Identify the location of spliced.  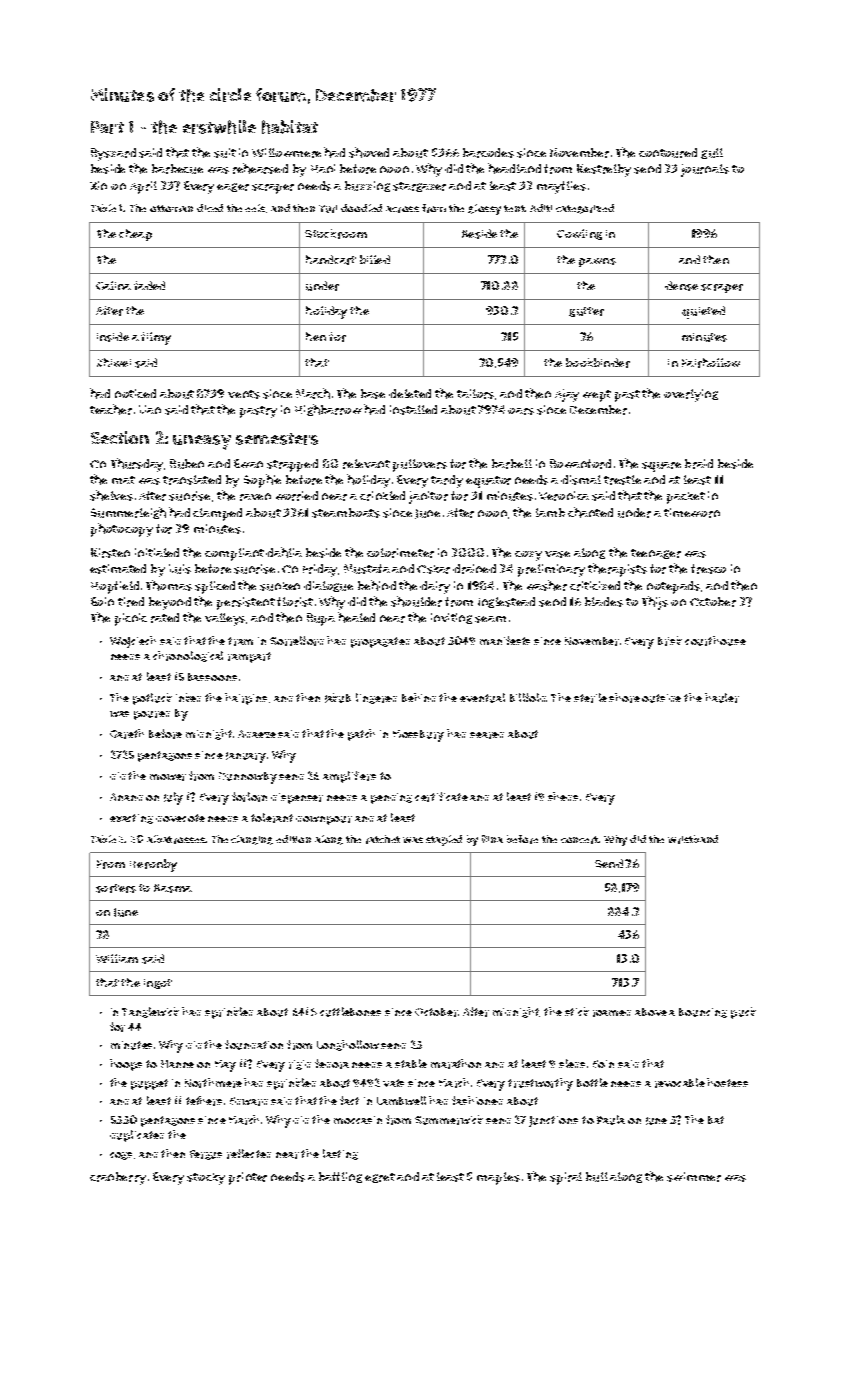
(215, 587).
